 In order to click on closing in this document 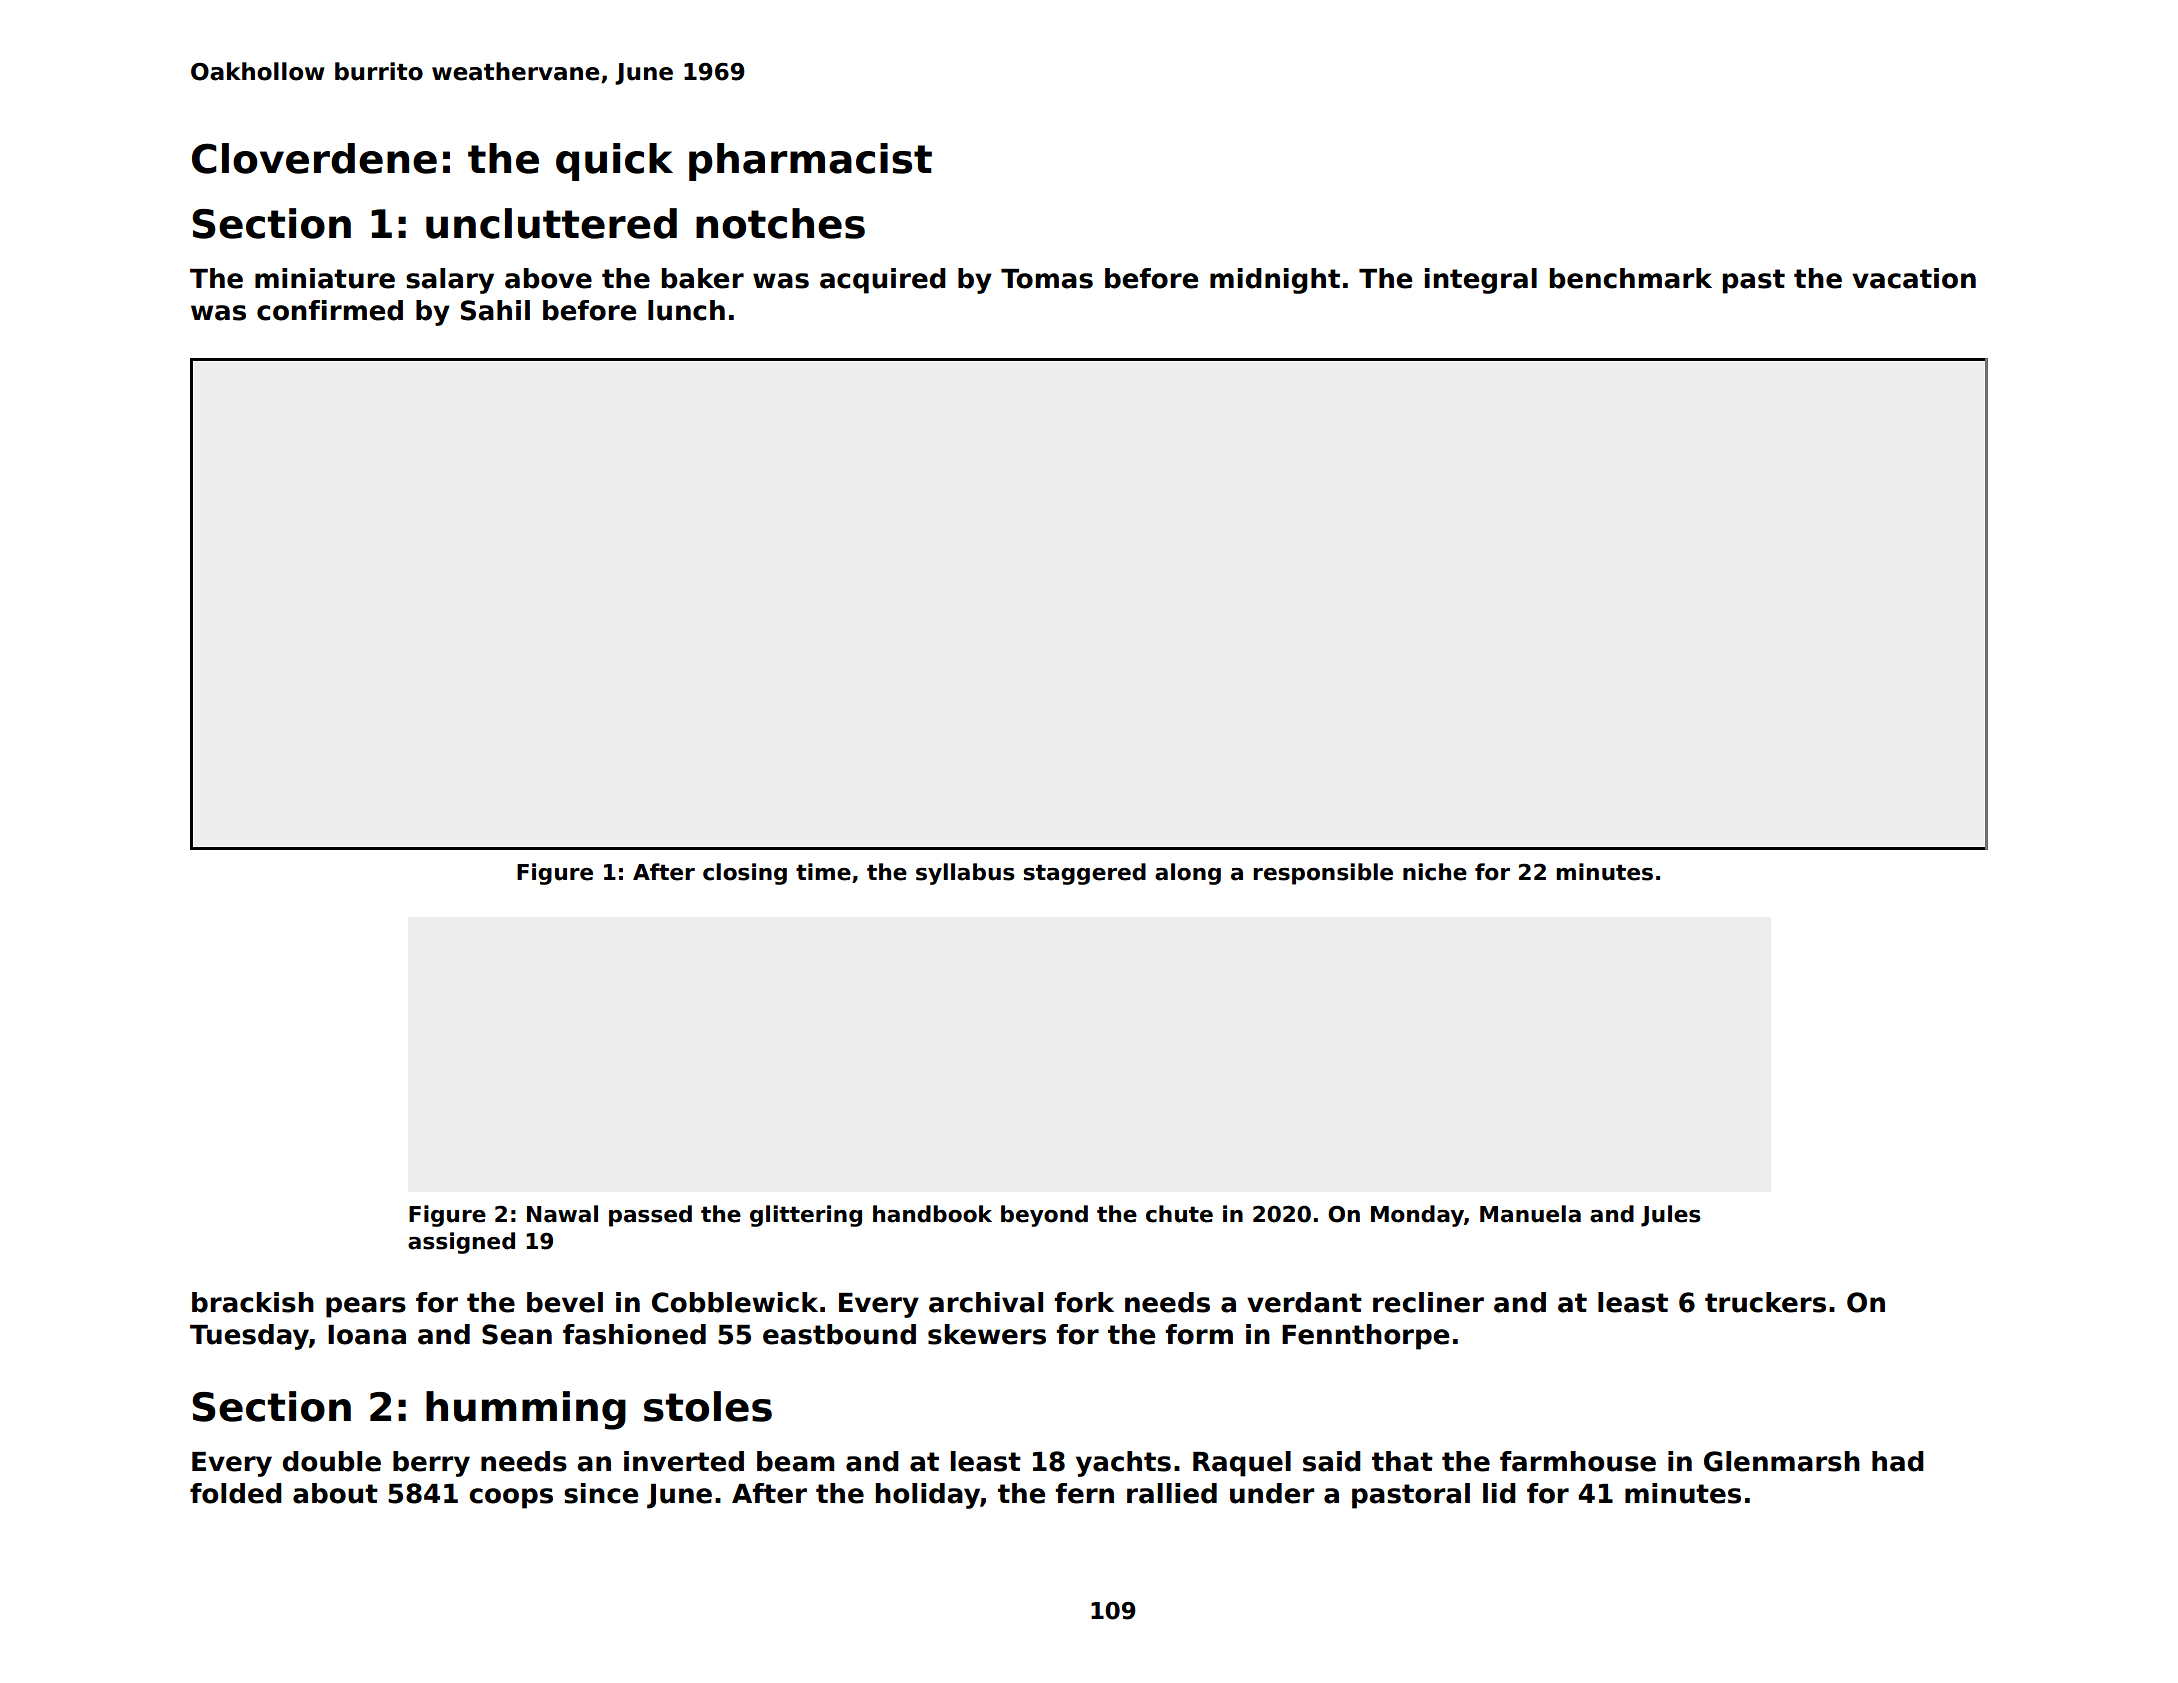, I will do `click(745, 874)`.
